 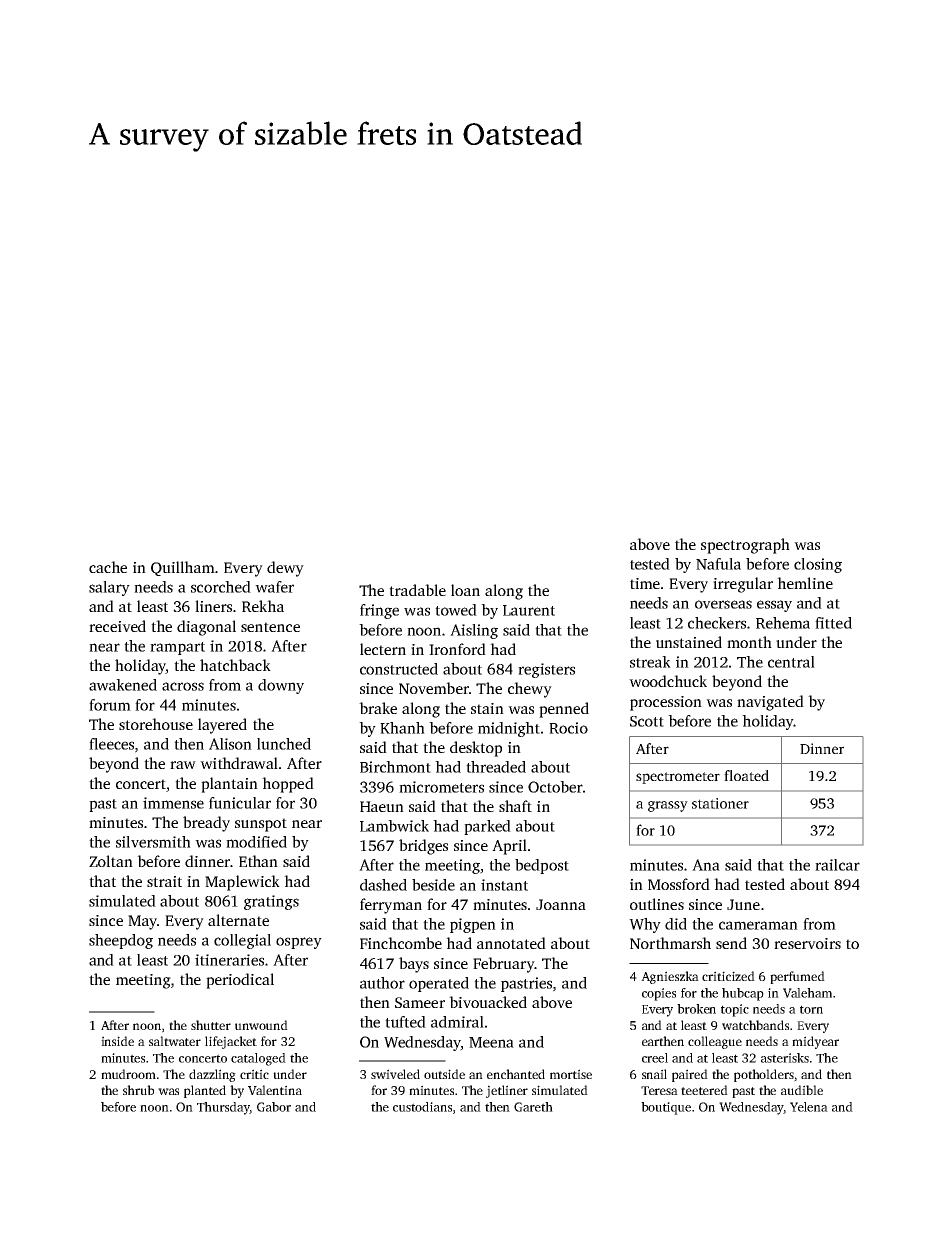 I want to click on beside, so click(x=433, y=885).
